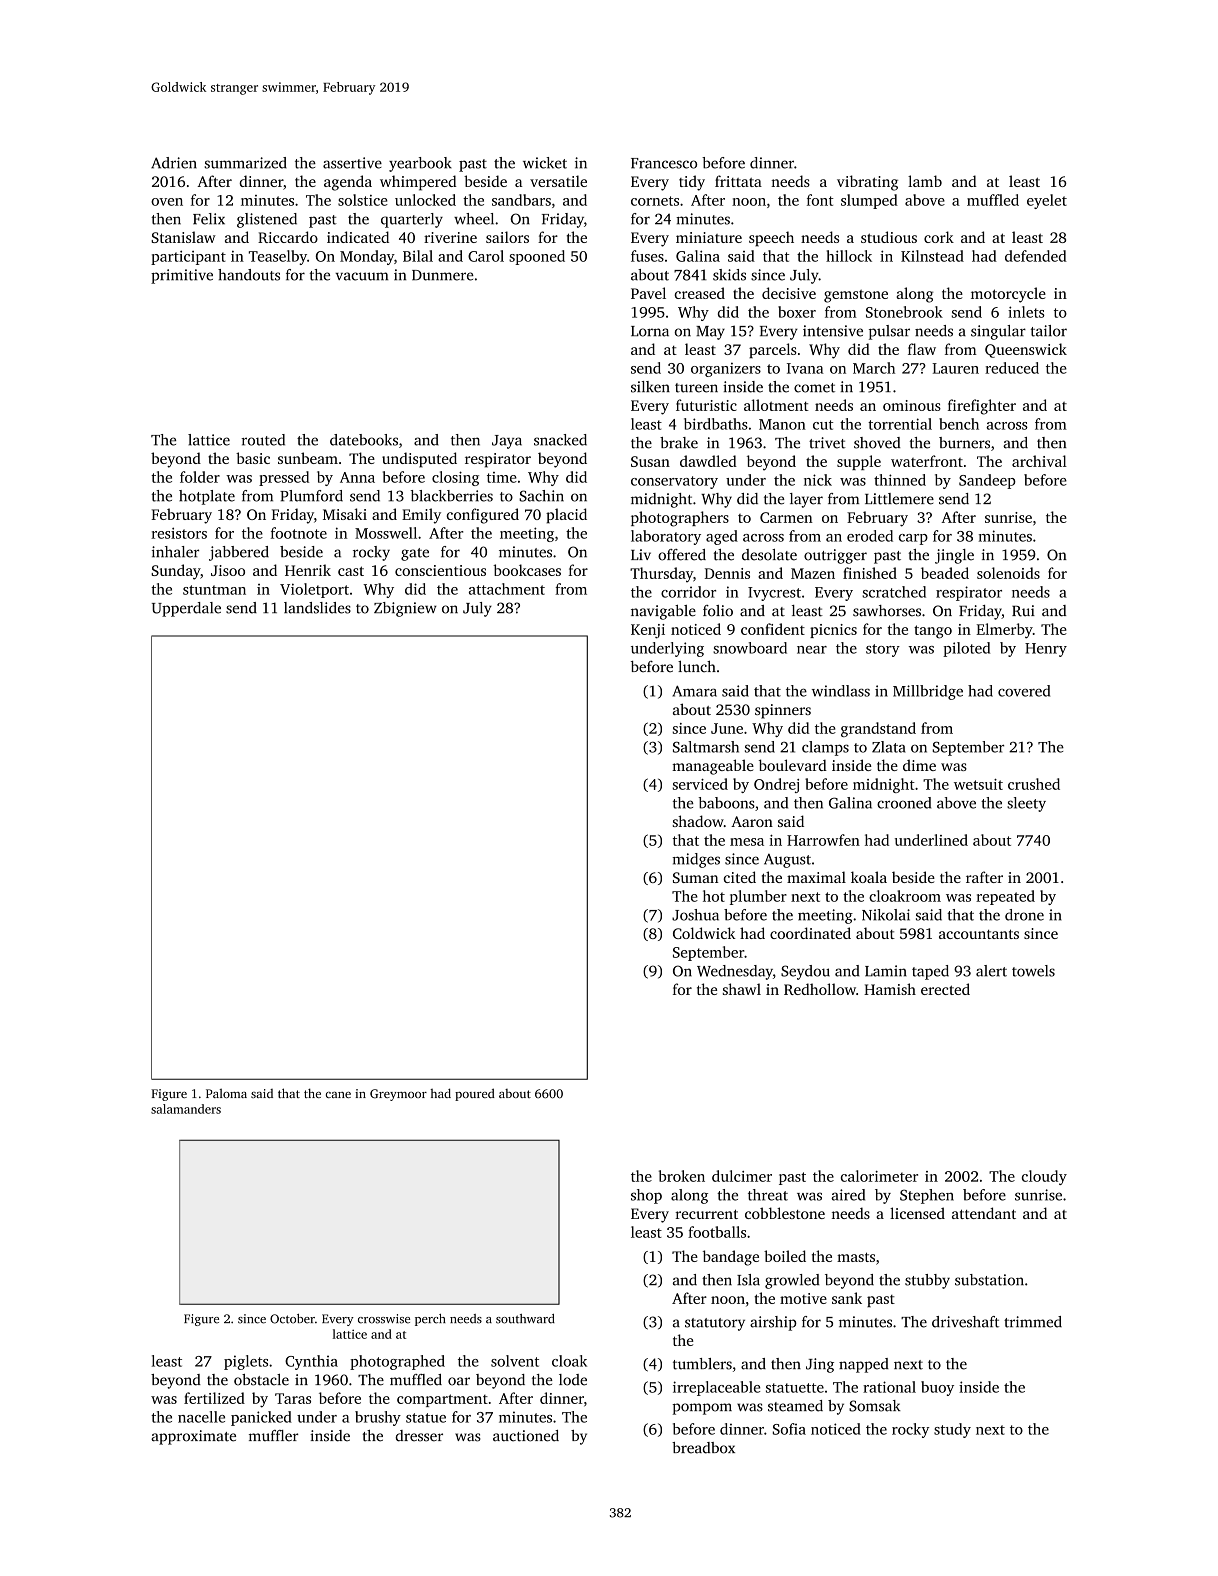 The height and width of the screenshot is (1576, 1218). What do you see at coordinates (186, 609) in the screenshot?
I see `Upperdale` at bounding box center [186, 609].
